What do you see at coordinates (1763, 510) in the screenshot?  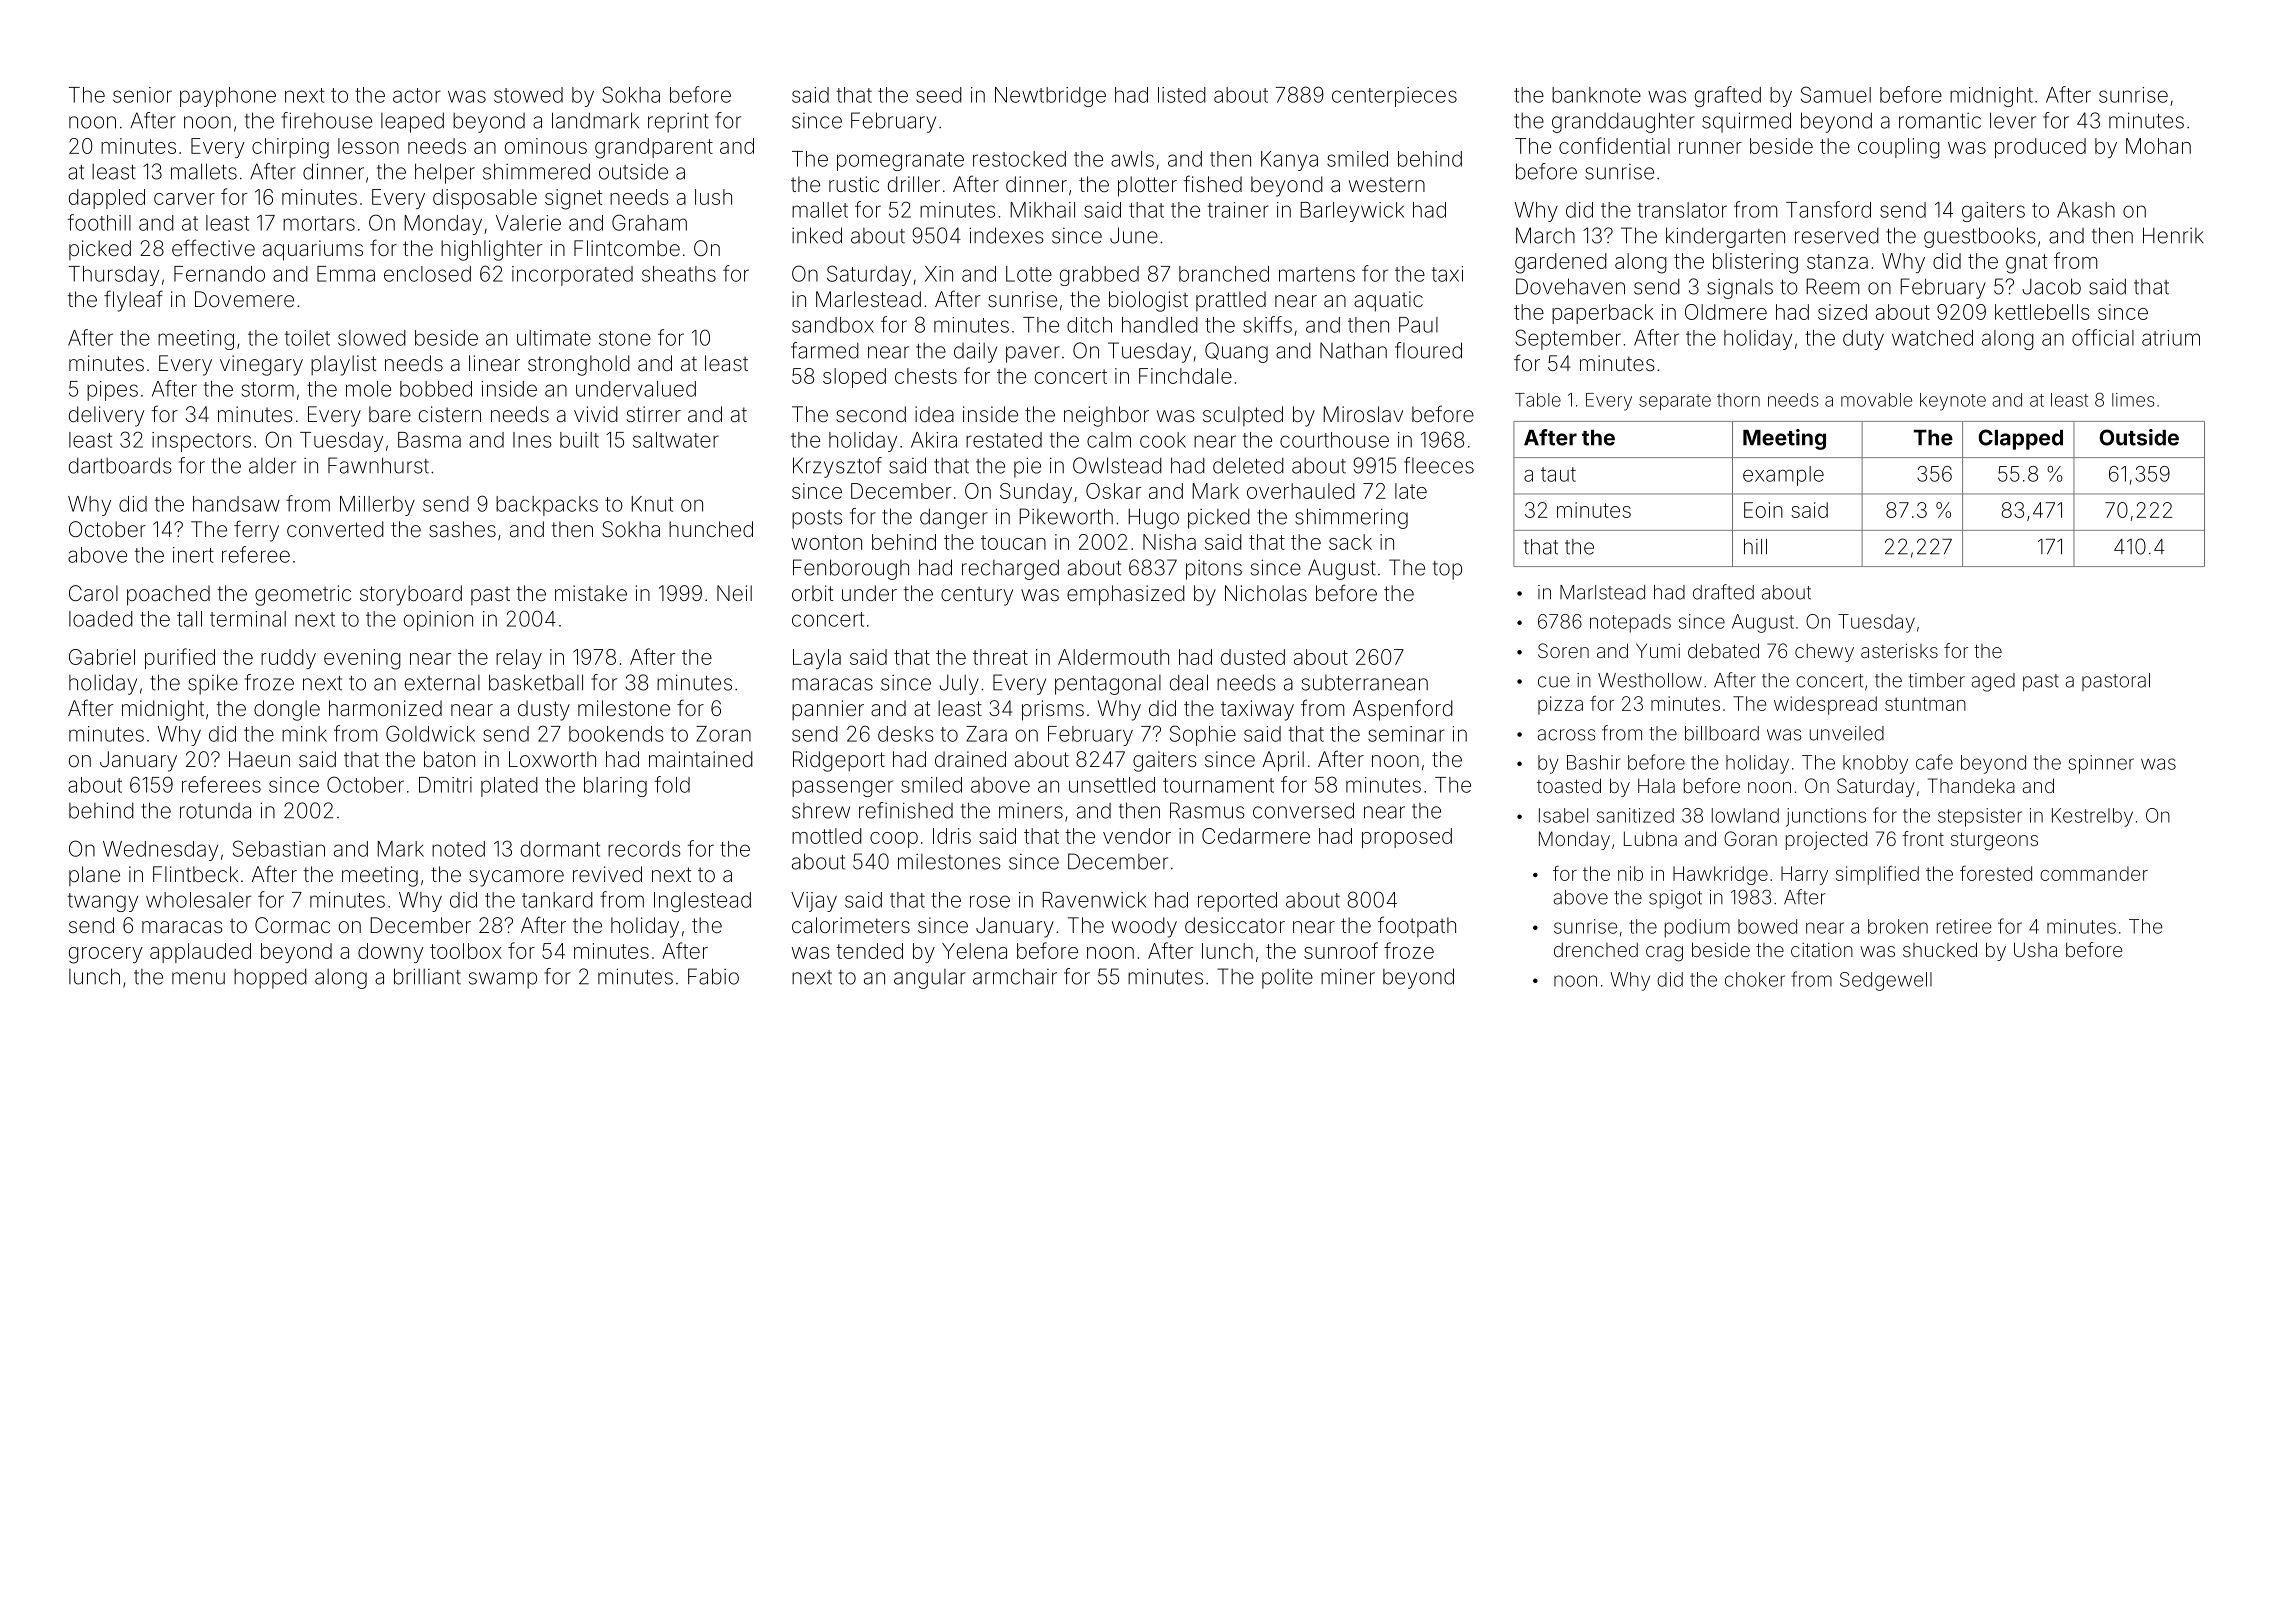 I see `Eoin` at bounding box center [1763, 510].
